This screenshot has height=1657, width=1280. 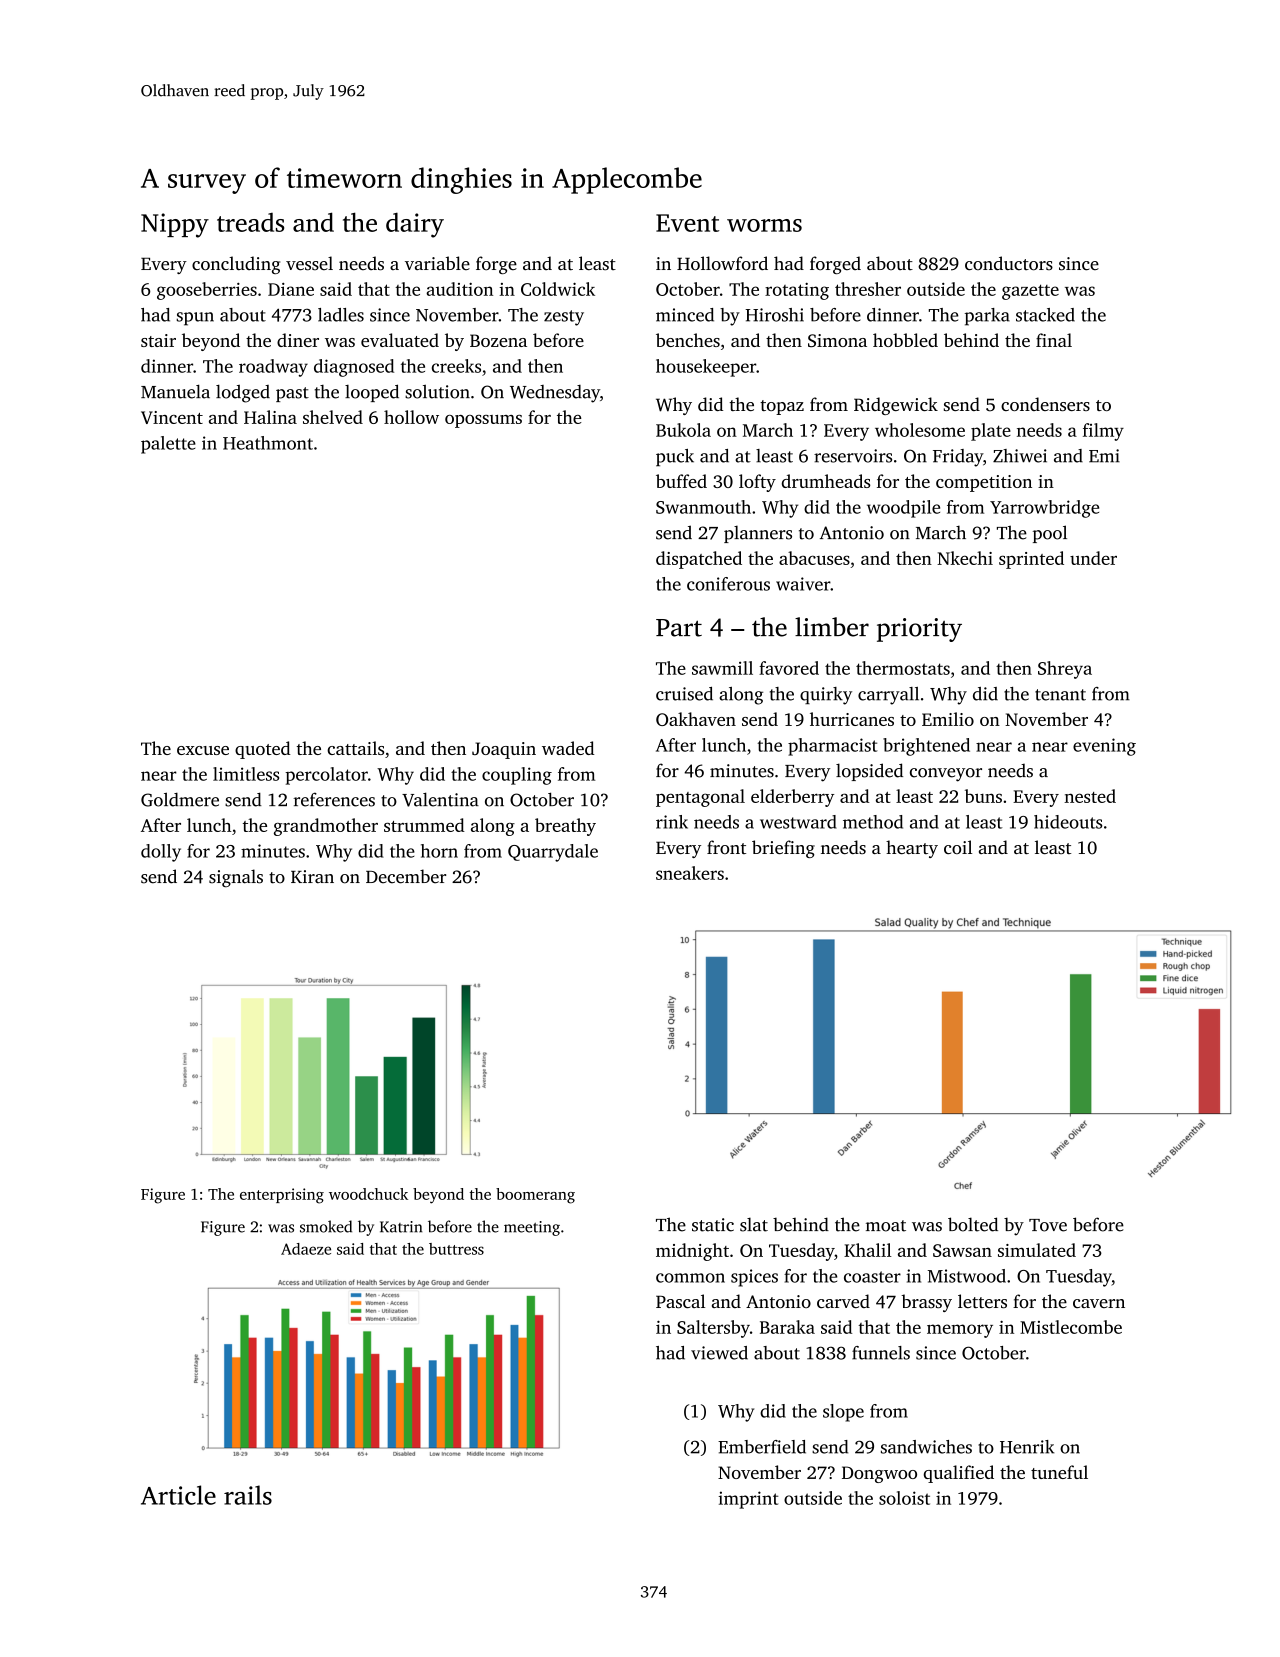 What do you see at coordinates (687, 223) in the screenshot?
I see `Event` at bounding box center [687, 223].
